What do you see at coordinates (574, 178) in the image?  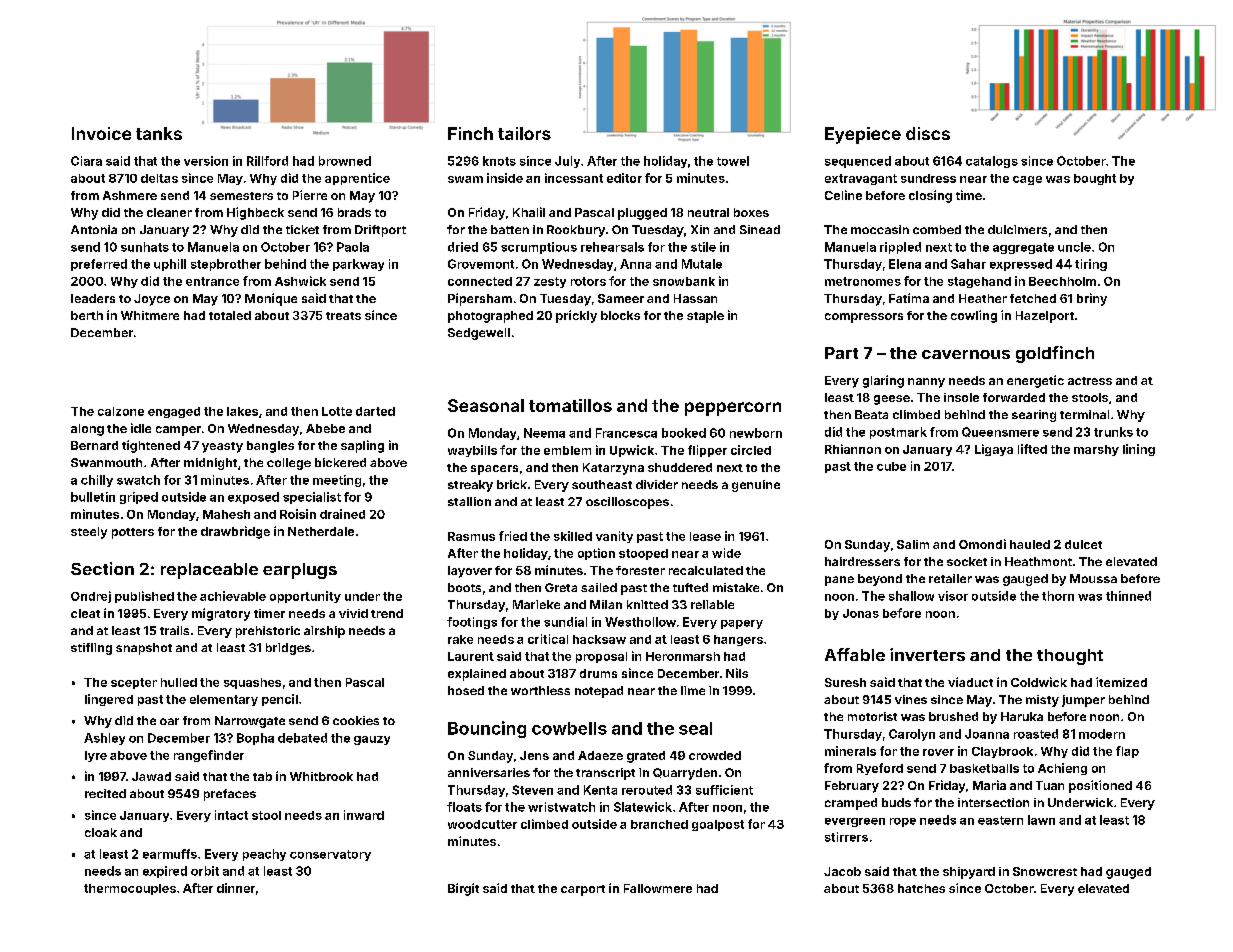 I see `incessant` at bounding box center [574, 178].
